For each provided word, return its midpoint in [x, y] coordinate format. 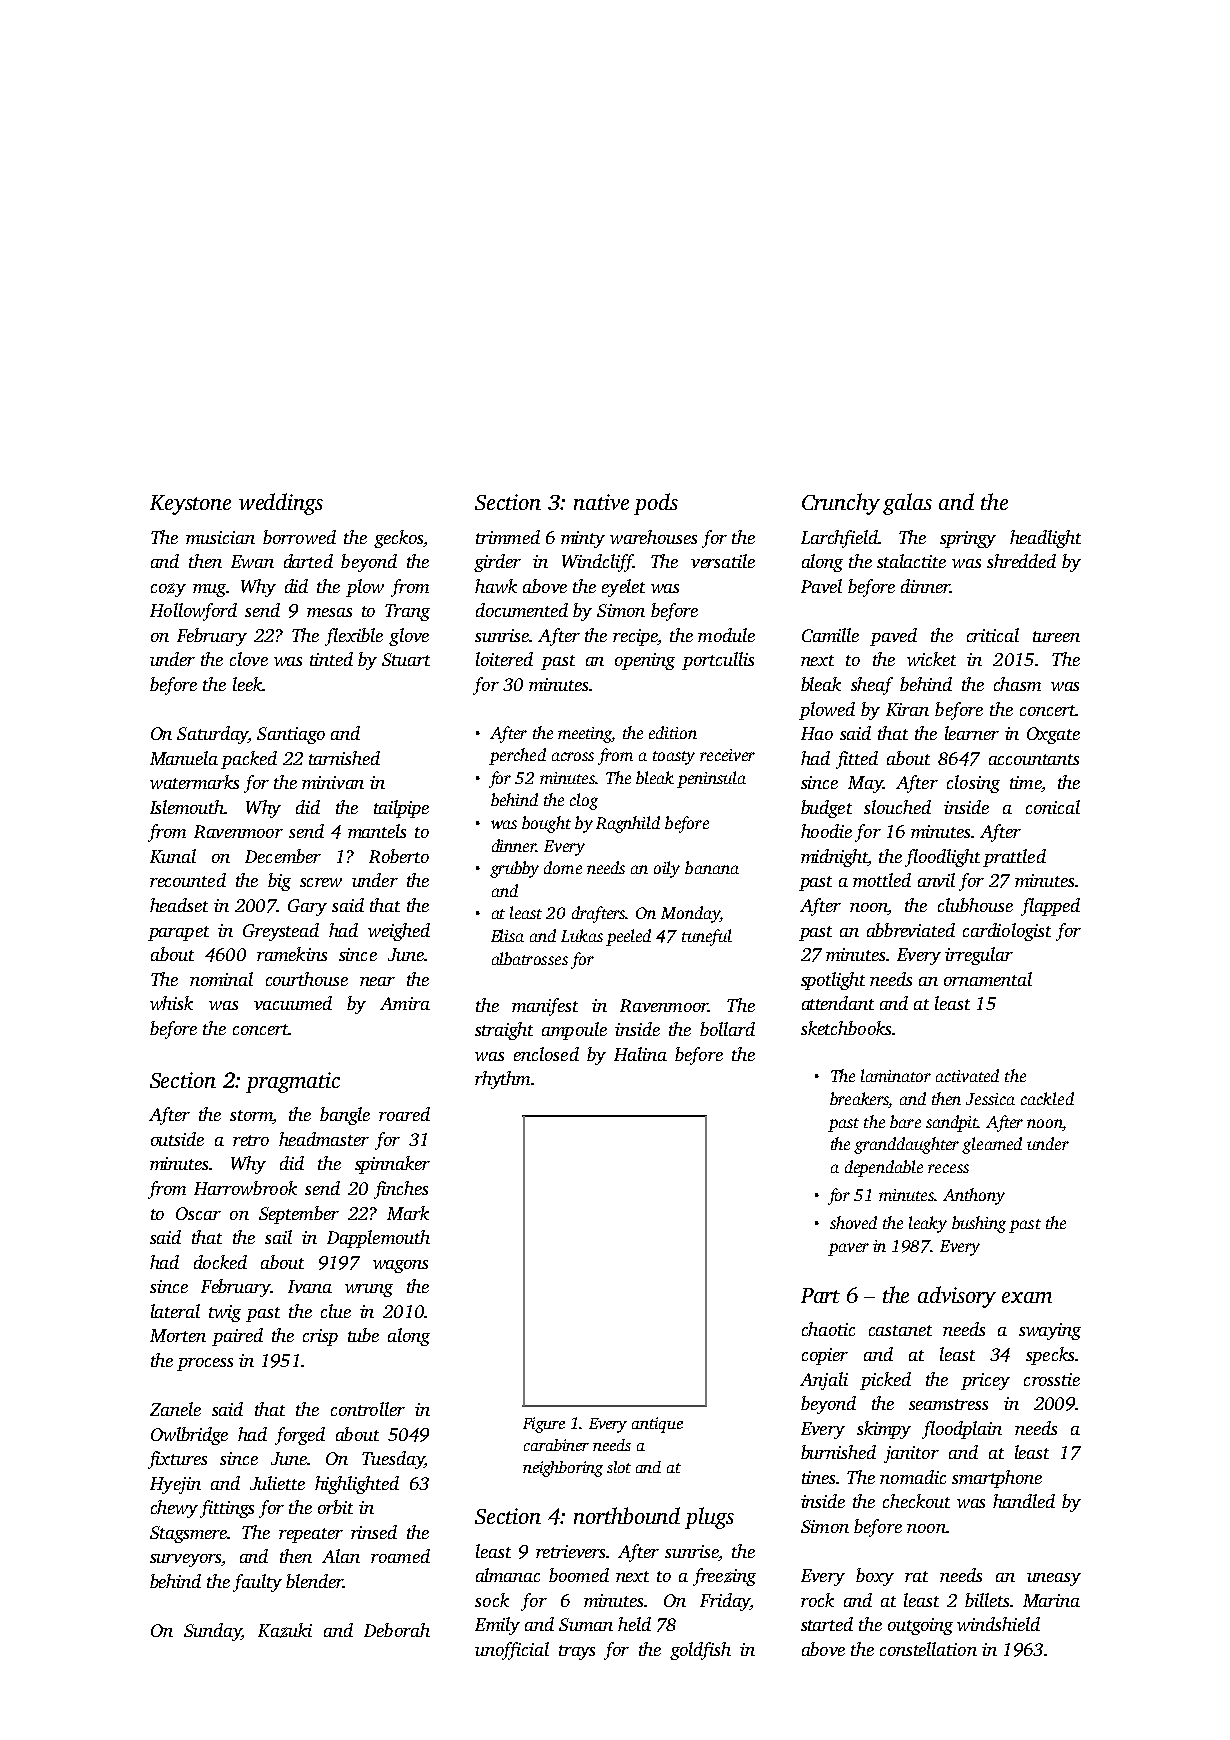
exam [1027, 1297]
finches [401, 1190]
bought [546, 824]
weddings [281, 504]
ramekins [292, 954]
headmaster [324, 1139]
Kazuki [285, 1630]
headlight [1045, 539]
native [601, 502]
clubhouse [975, 905]
